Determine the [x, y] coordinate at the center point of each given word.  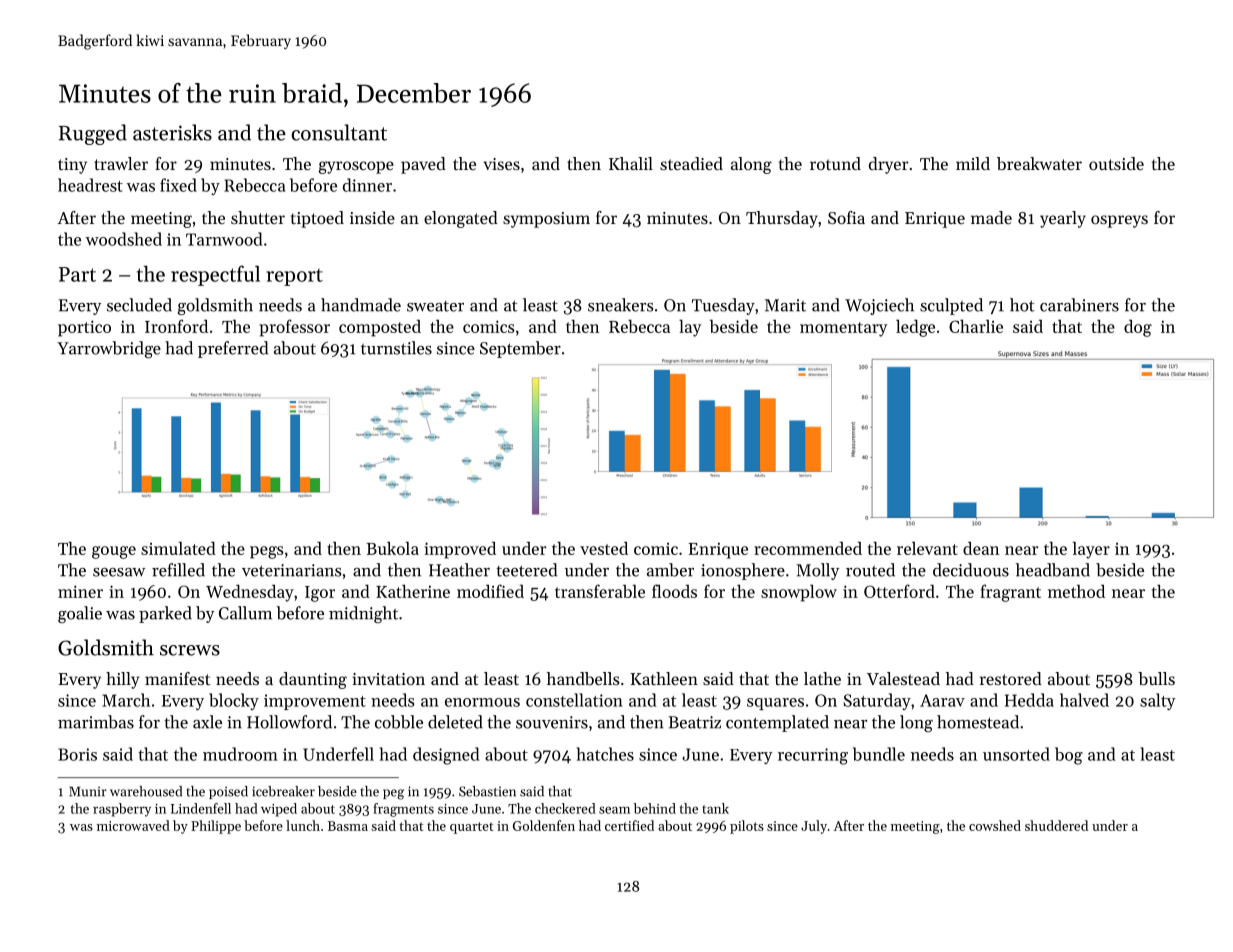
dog [1138, 328]
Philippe [216, 827]
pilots [747, 827]
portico [84, 328]
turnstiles [396, 348]
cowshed [995, 825]
